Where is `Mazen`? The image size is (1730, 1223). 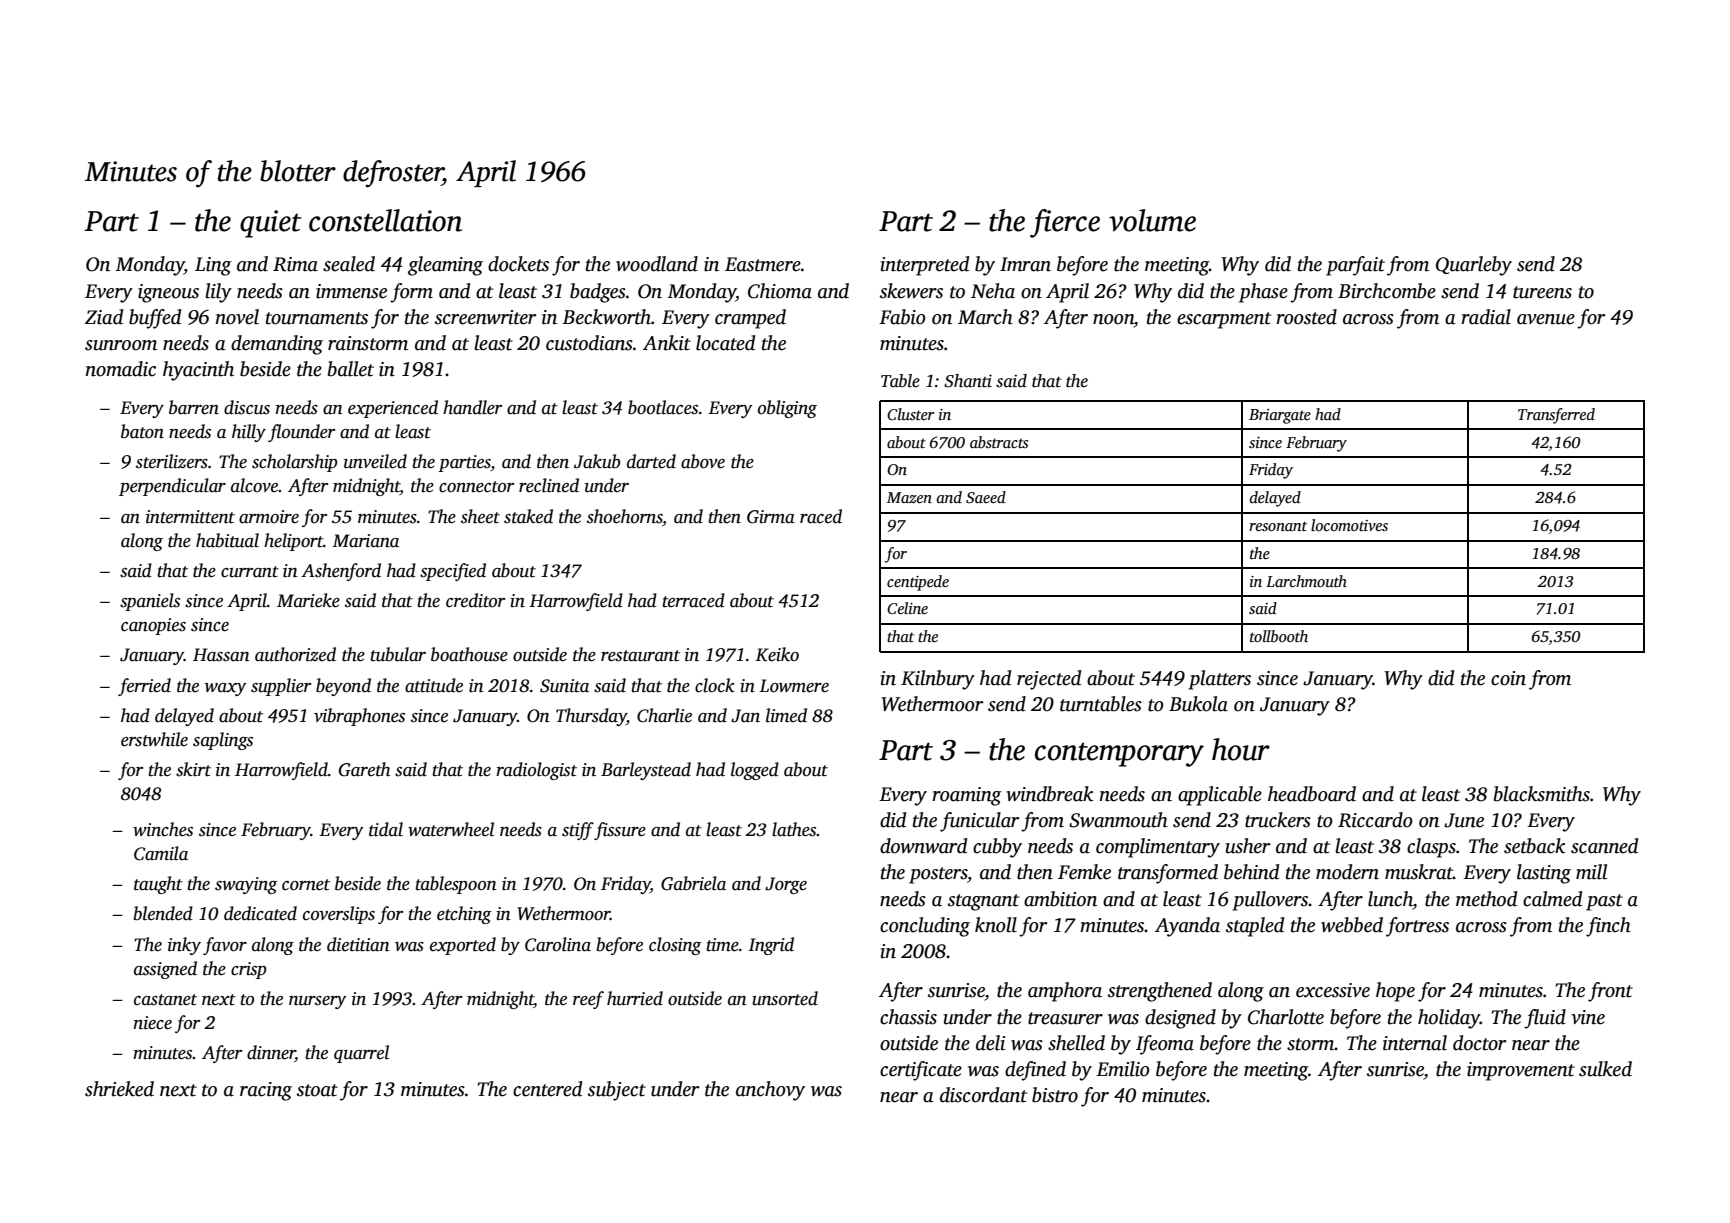 Mazen is located at coordinates (909, 497).
